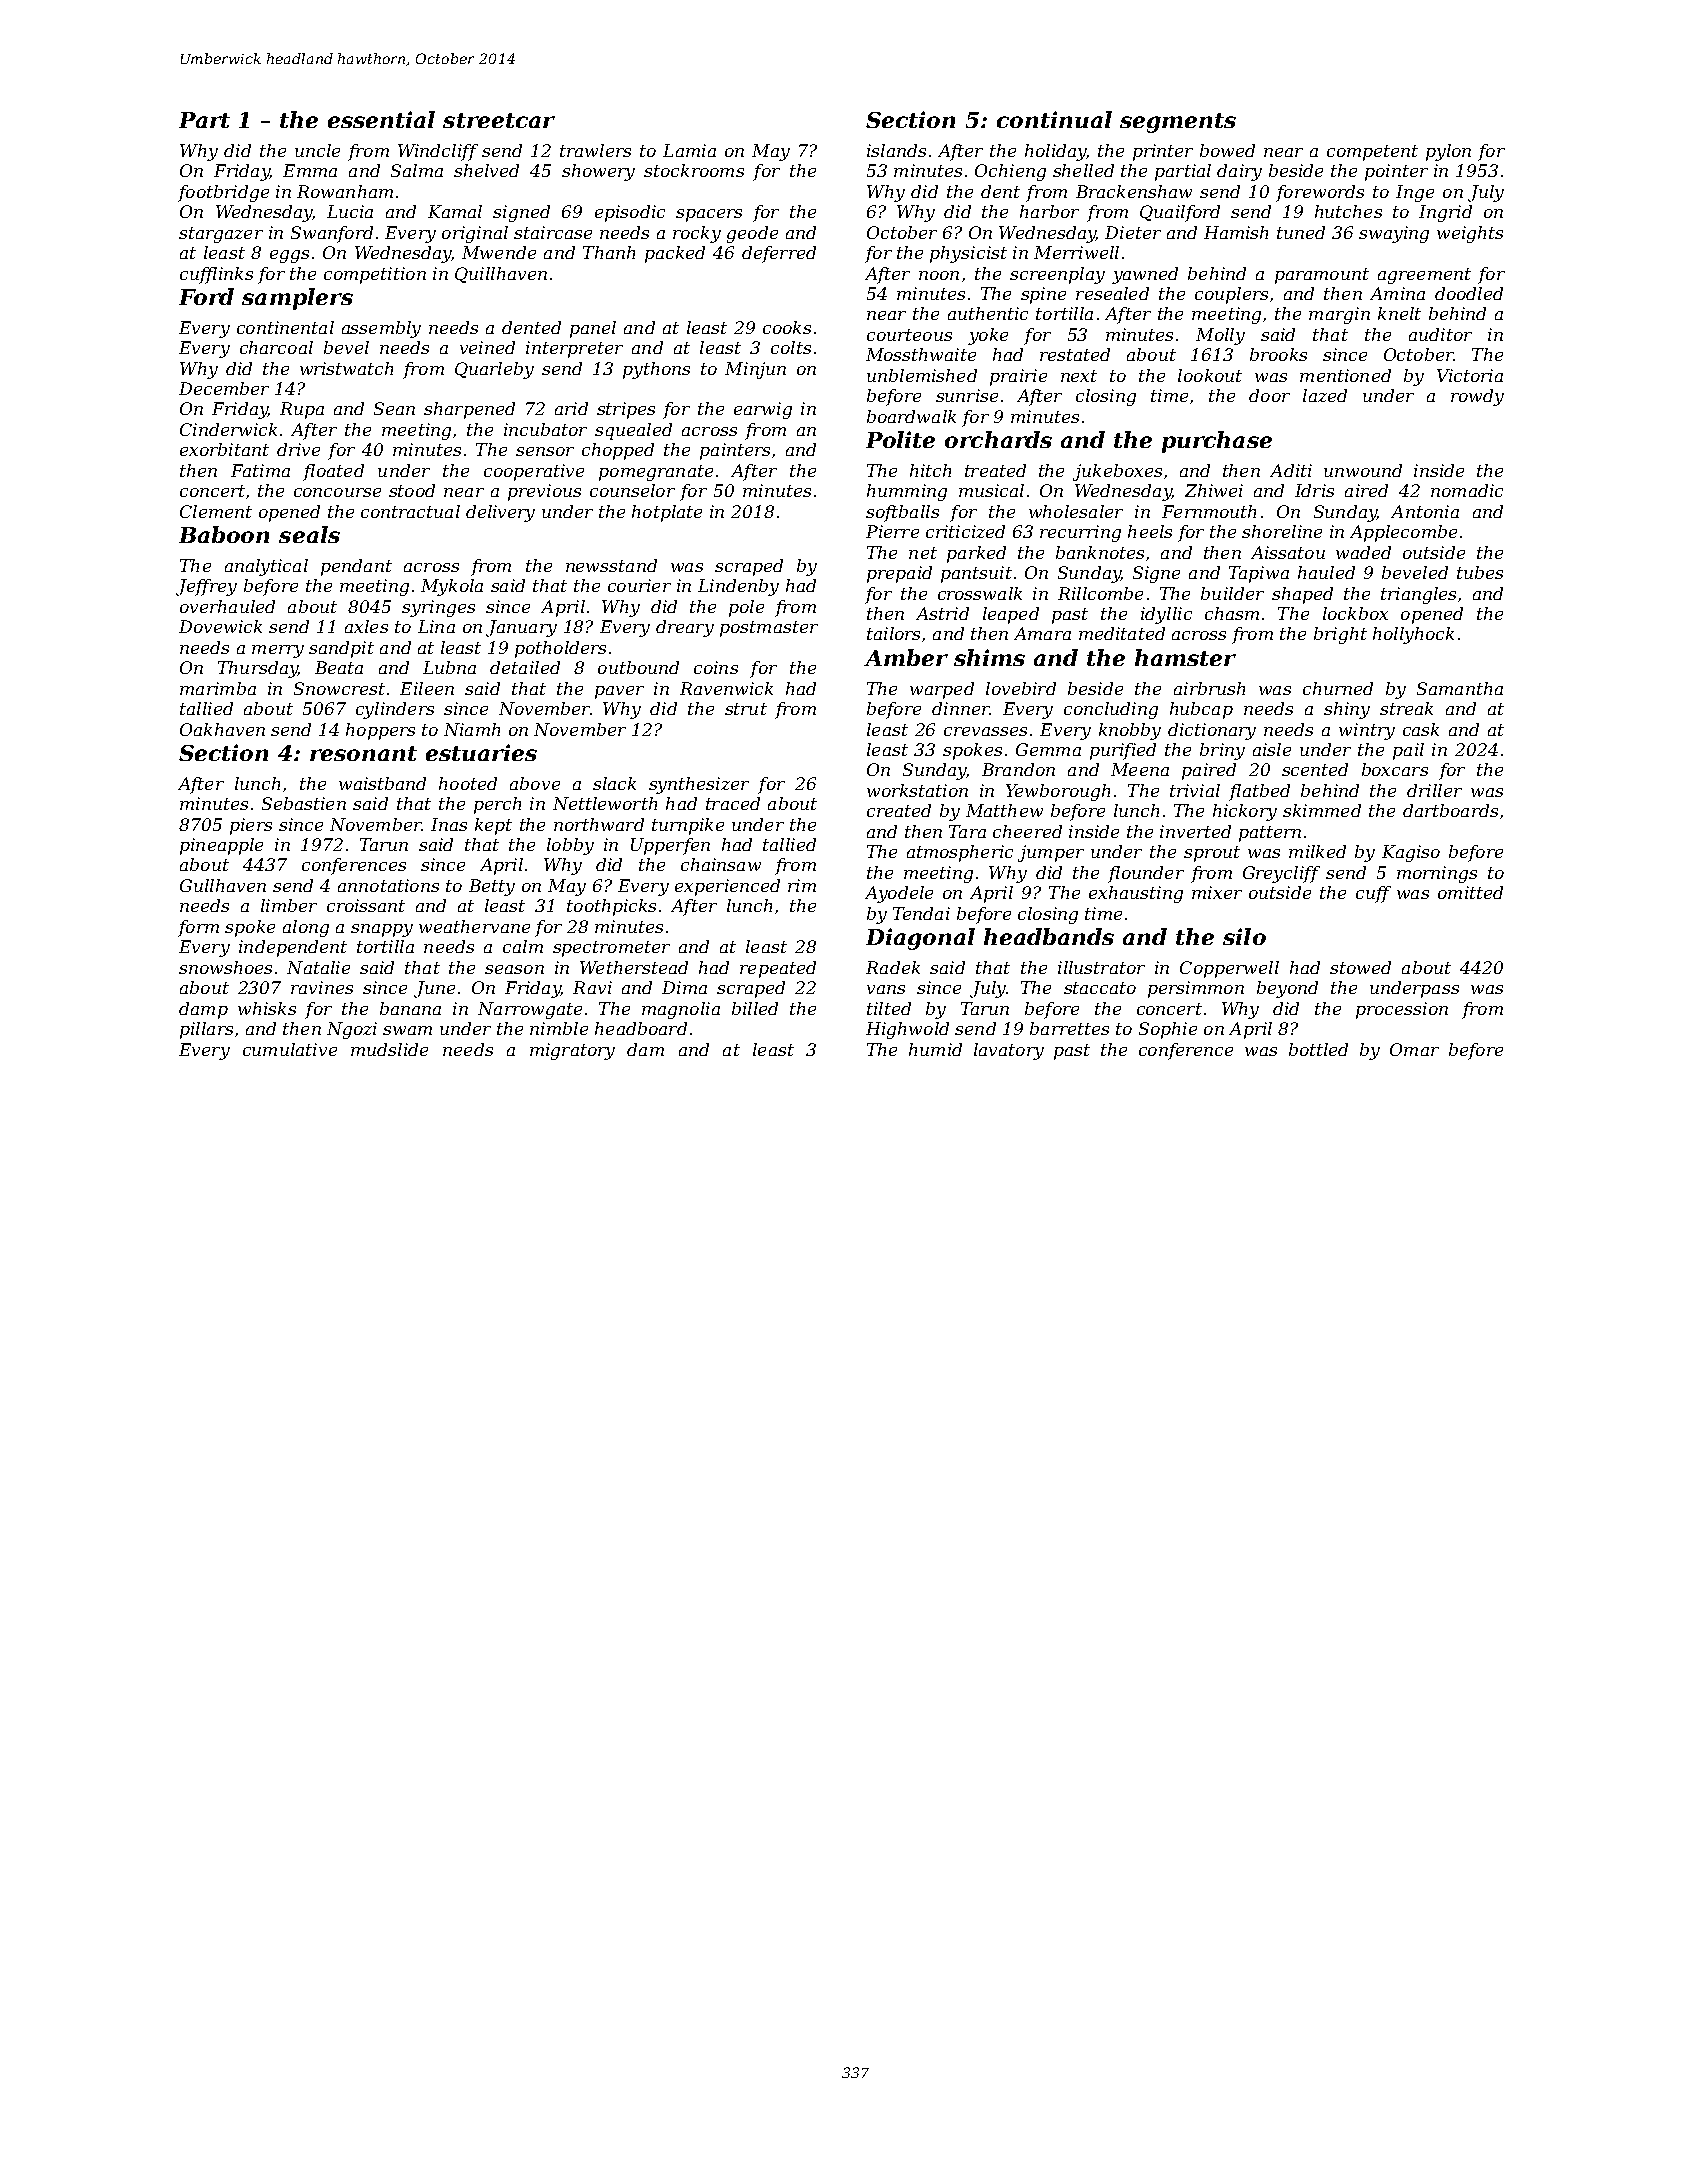 The image size is (1683, 2178). Describe the element at coordinates (1413, 635) in the screenshot. I see `hollyhock` at that location.
